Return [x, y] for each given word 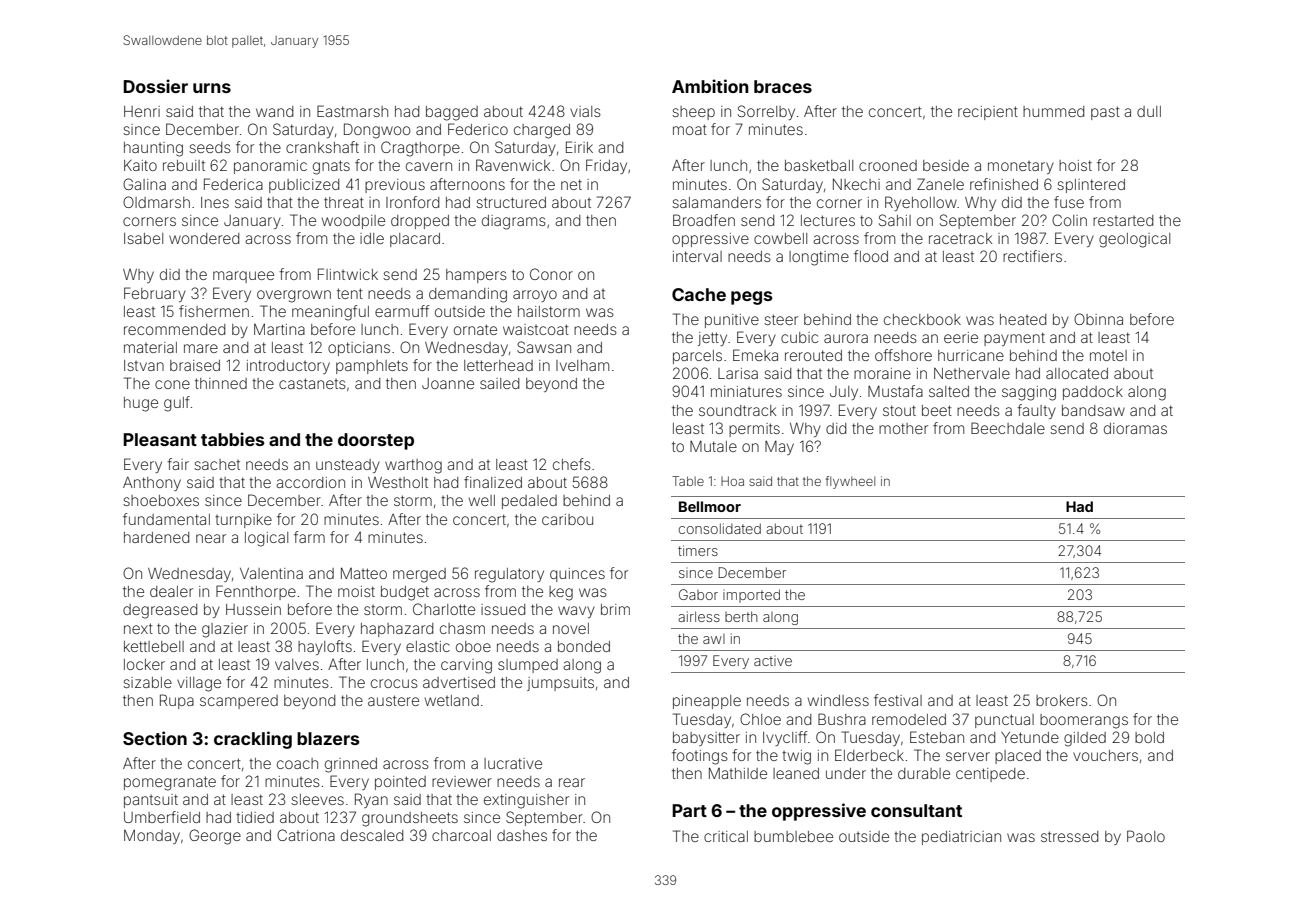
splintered [1091, 186]
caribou [567, 519]
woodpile [353, 222]
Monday [152, 836]
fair [178, 464]
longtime [819, 258]
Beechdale [1008, 428]
